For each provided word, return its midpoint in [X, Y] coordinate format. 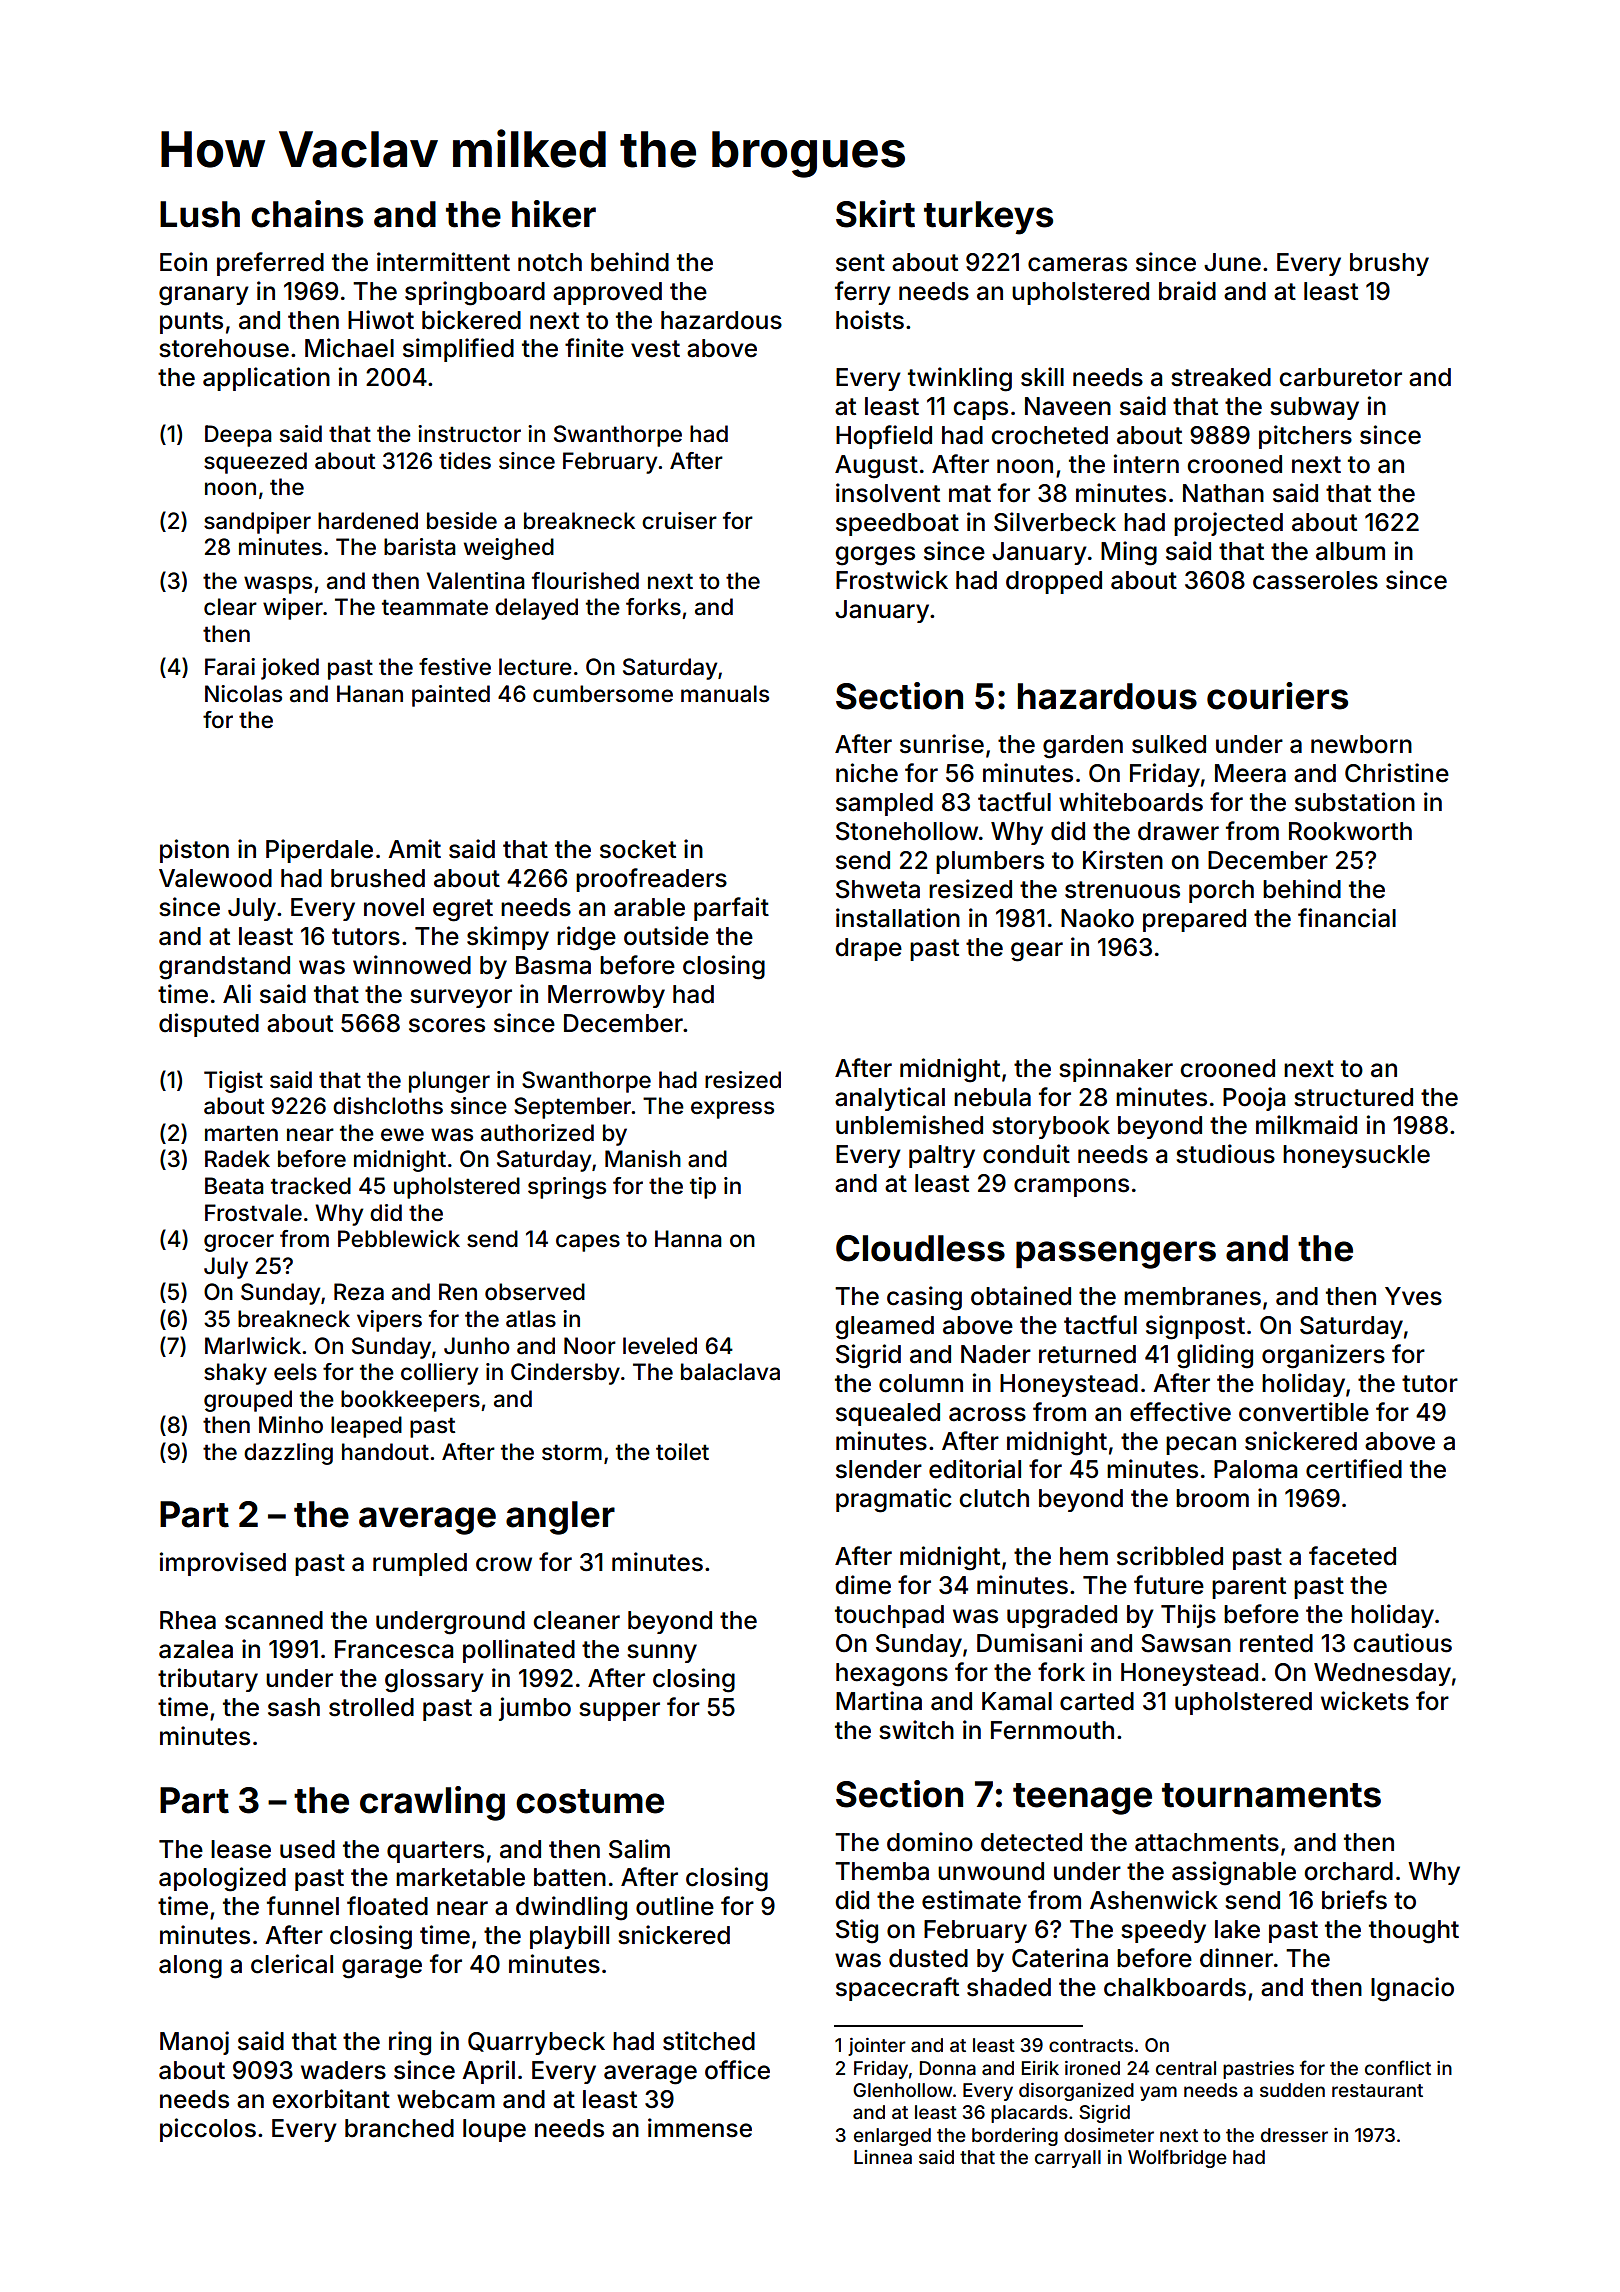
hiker [554, 214]
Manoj [194, 2043]
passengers [1116, 1255]
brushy [1389, 264]
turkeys [988, 218]
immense [700, 2128]
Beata [234, 1186]
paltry [942, 1156]
